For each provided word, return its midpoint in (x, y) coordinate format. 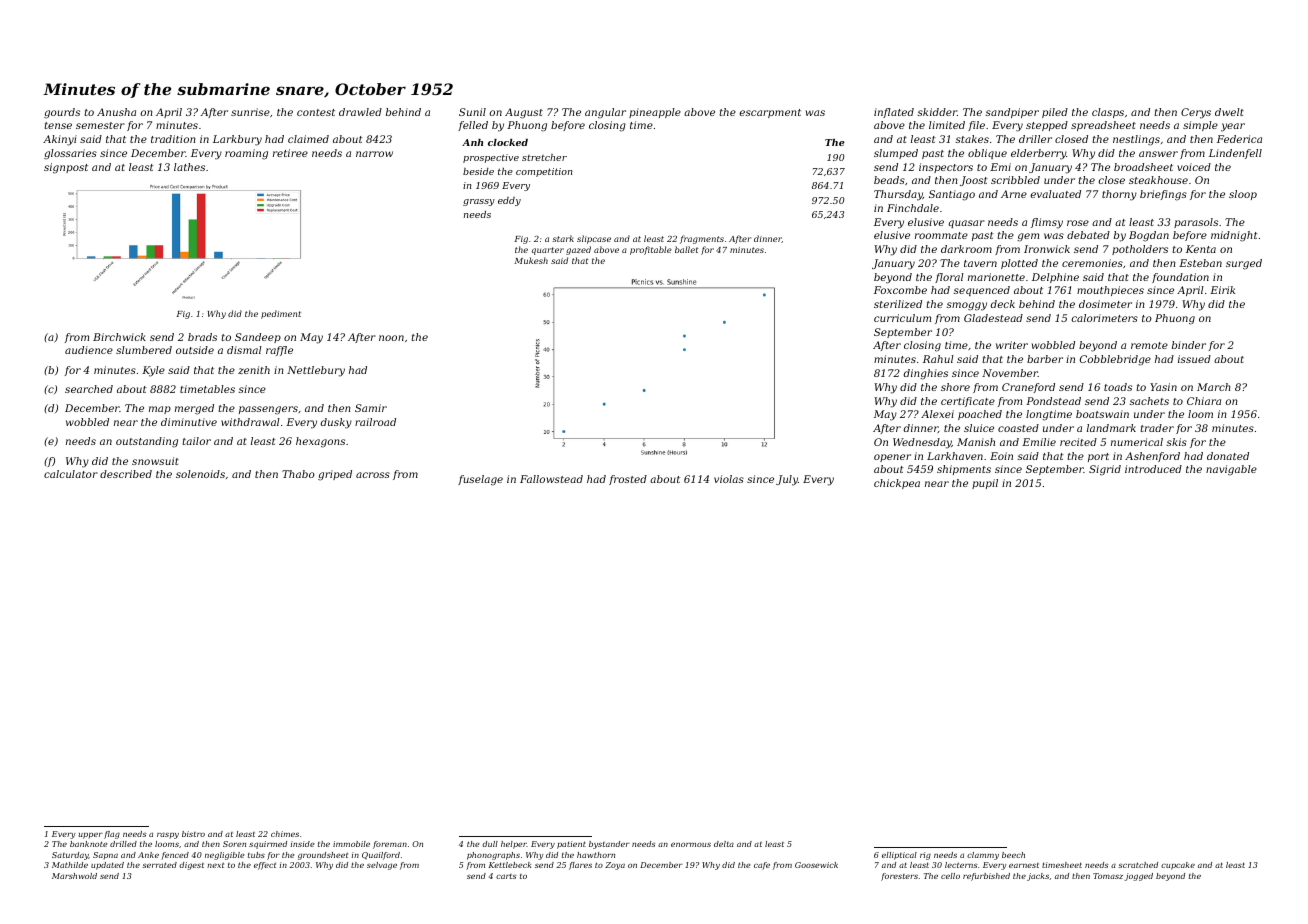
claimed (308, 139)
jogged (1138, 877)
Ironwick (1047, 249)
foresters (899, 877)
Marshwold (74, 876)
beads (889, 180)
